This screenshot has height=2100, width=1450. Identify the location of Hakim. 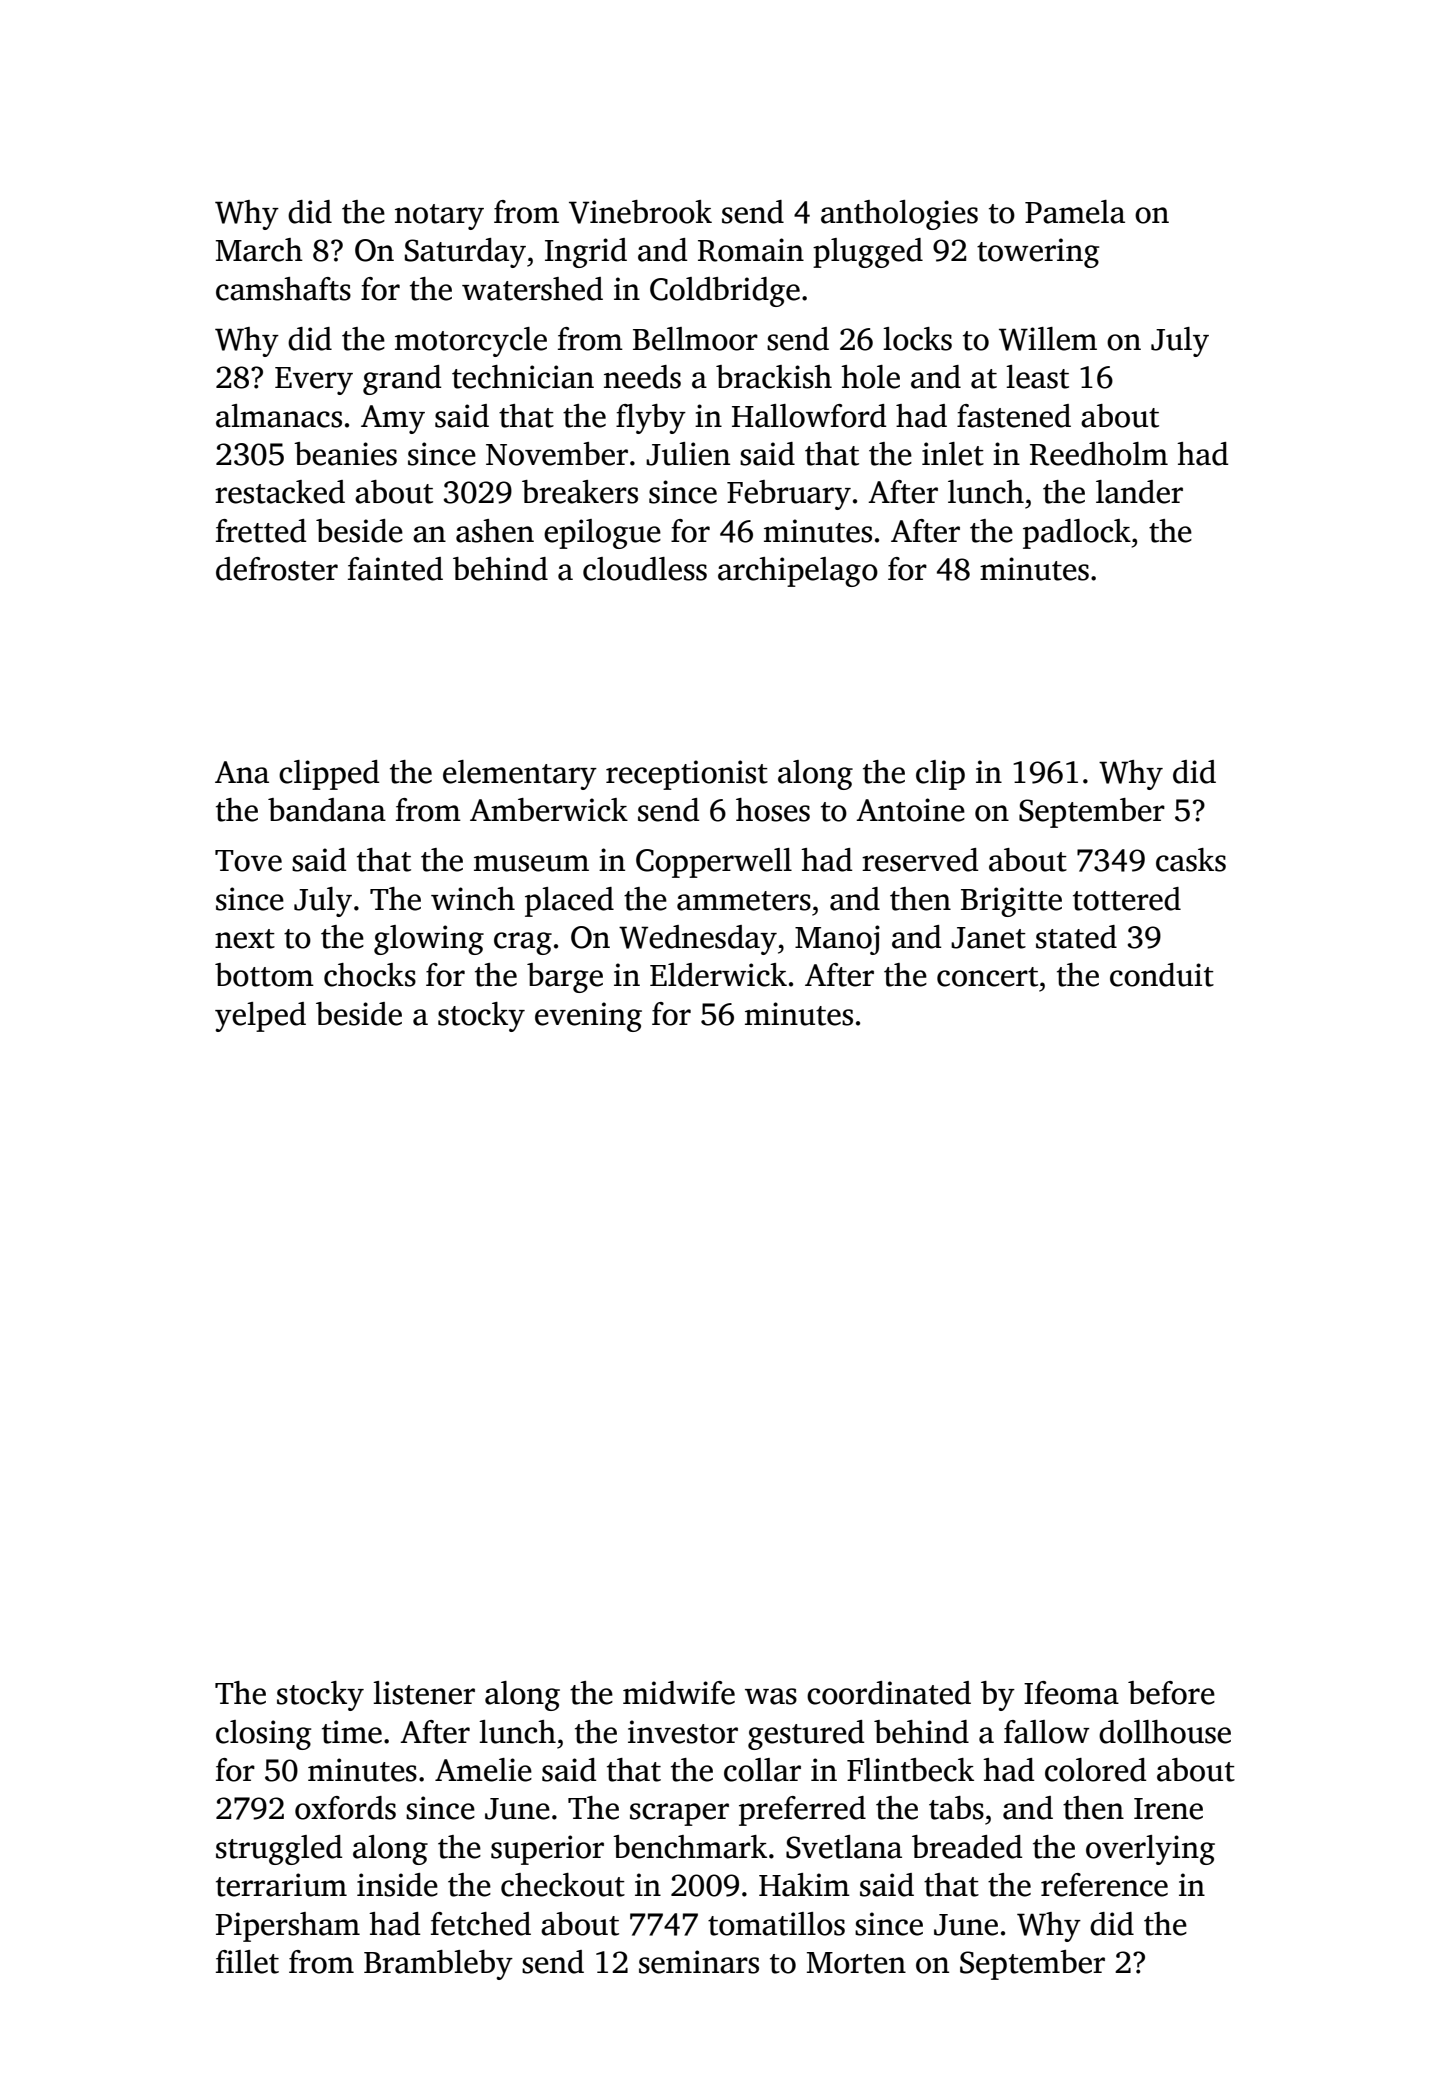
(804, 1885).
